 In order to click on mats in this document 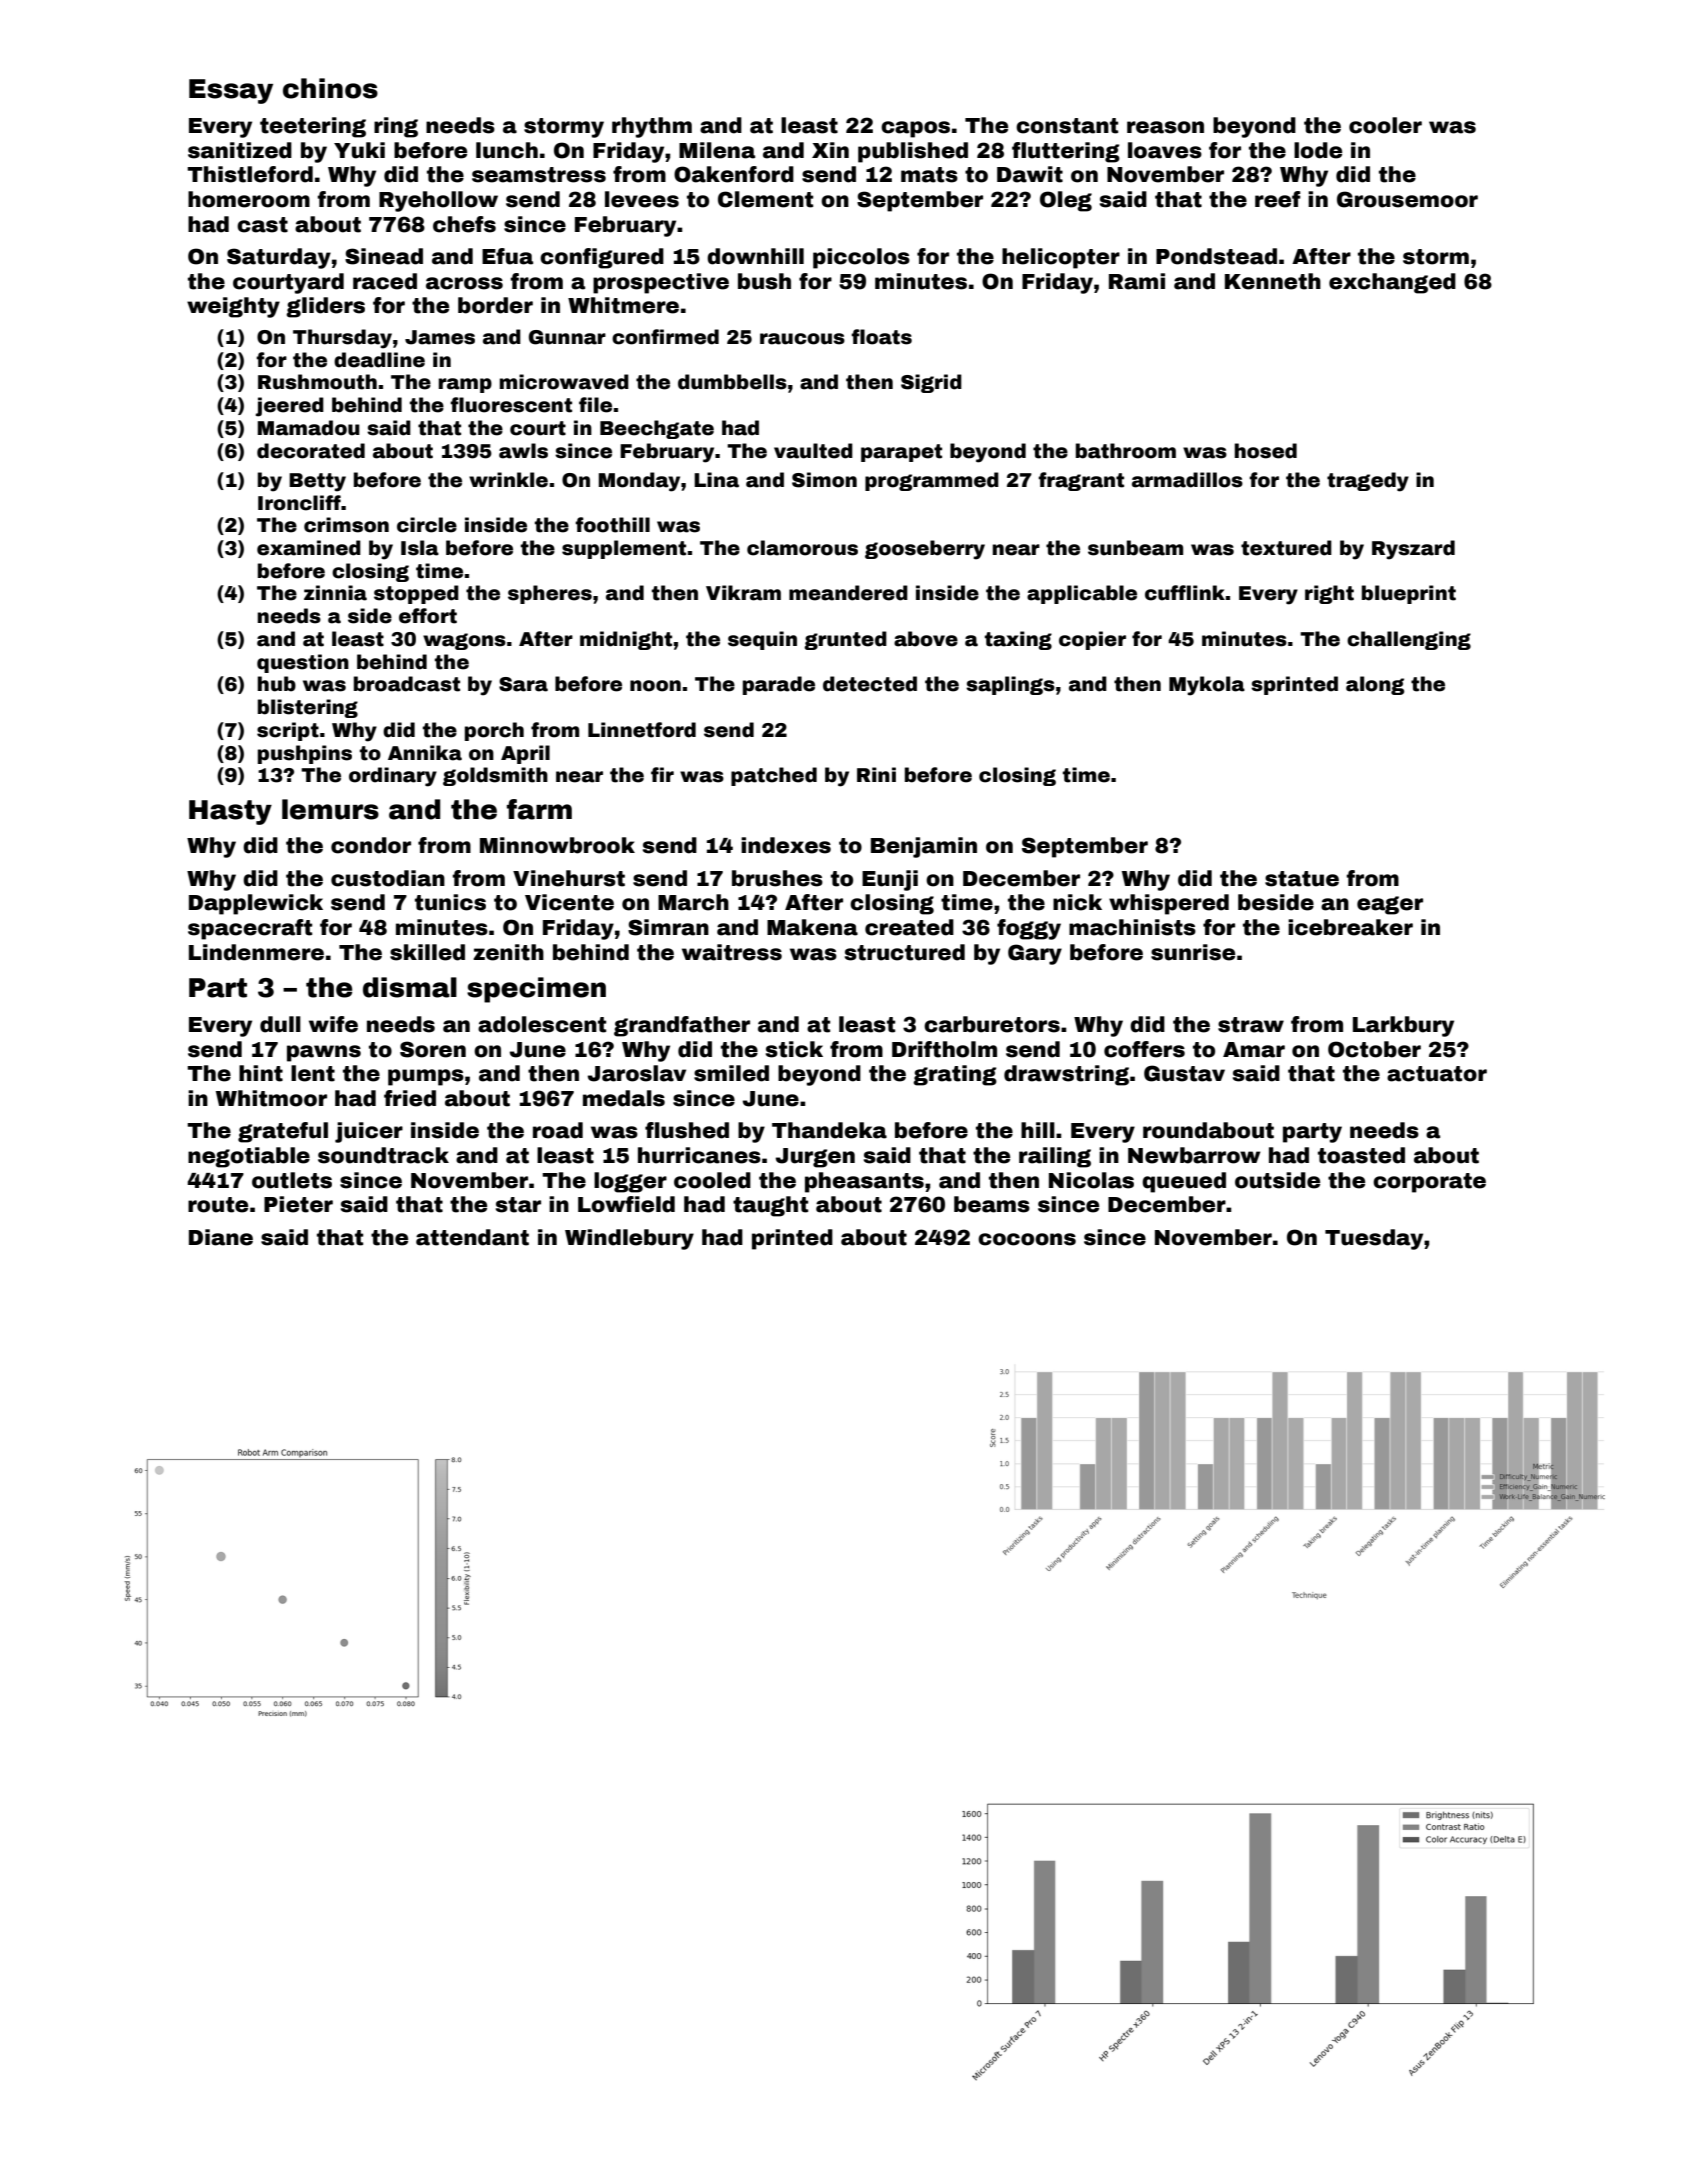, I will do `click(929, 175)`.
